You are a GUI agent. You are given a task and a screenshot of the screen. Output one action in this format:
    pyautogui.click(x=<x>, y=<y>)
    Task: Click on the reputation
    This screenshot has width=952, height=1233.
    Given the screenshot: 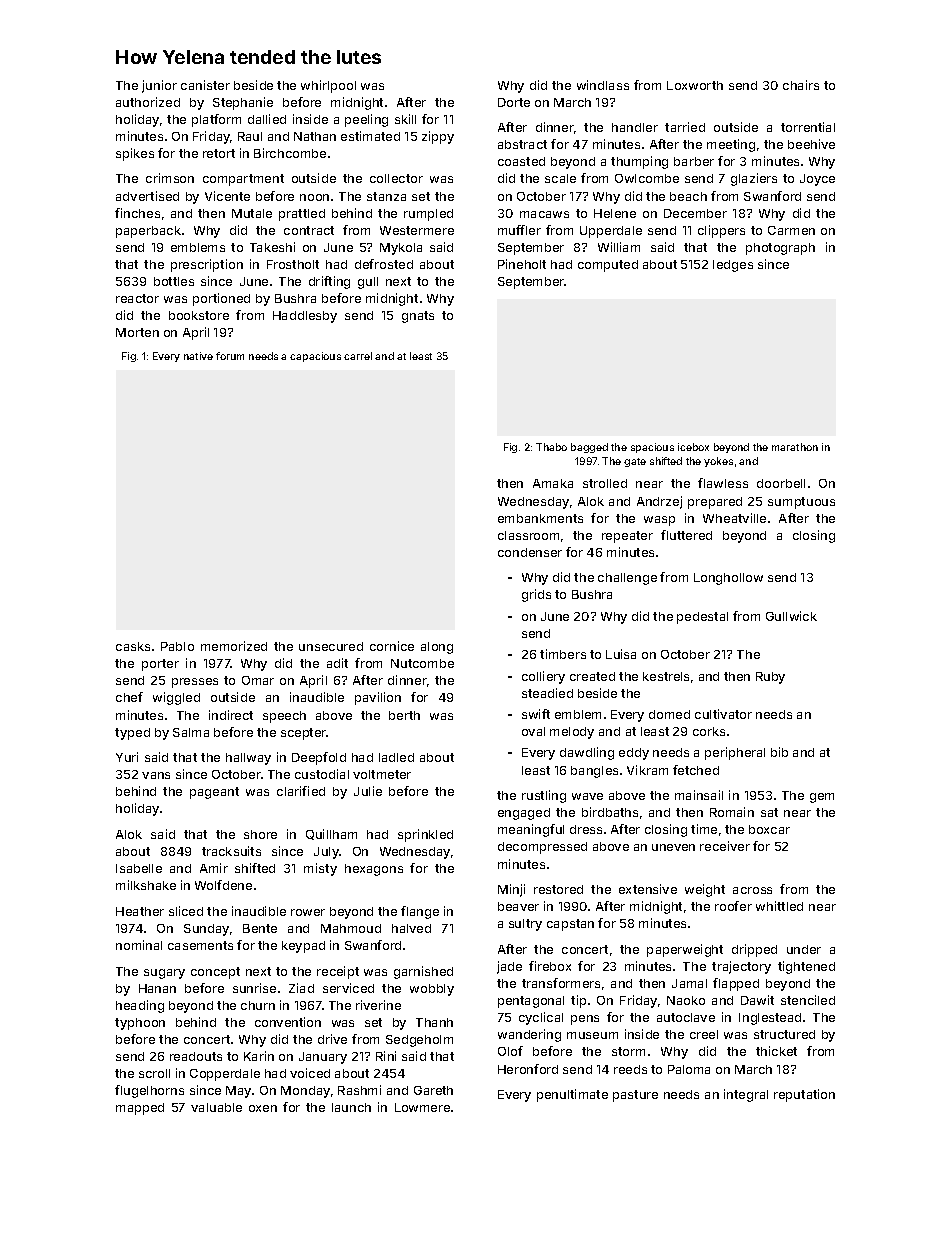 What is the action you would take?
    pyautogui.click(x=804, y=1095)
